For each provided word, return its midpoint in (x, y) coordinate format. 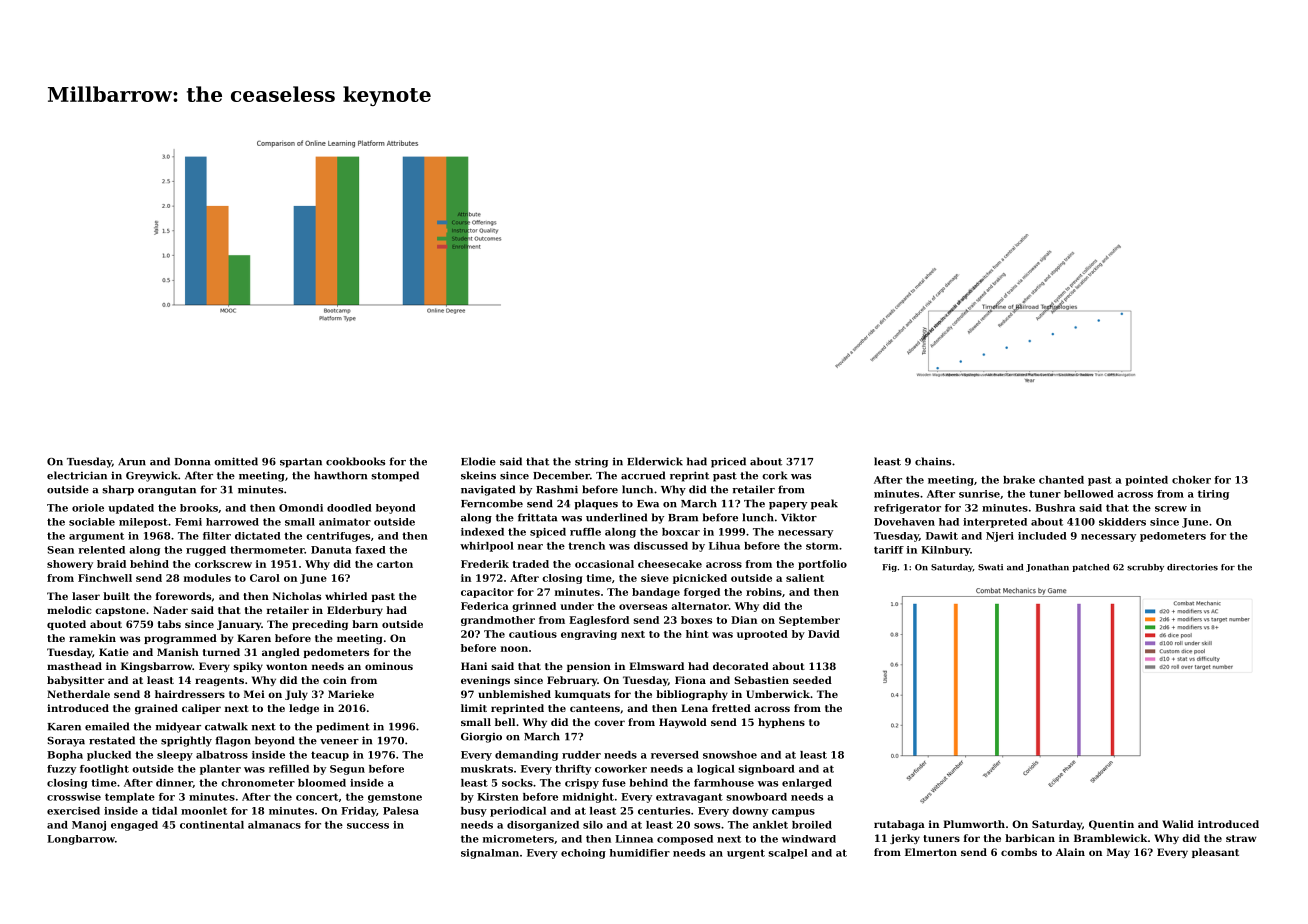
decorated (741, 666)
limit (474, 708)
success (368, 826)
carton (395, 564)
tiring (1213, 495)
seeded (812, 680)
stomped (395, 476)
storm (822, 546)
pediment (343, 727)
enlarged (807, 784)
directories (1192, 567)
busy (474, 812)
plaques (596, 504)
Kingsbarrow (157, 667)
